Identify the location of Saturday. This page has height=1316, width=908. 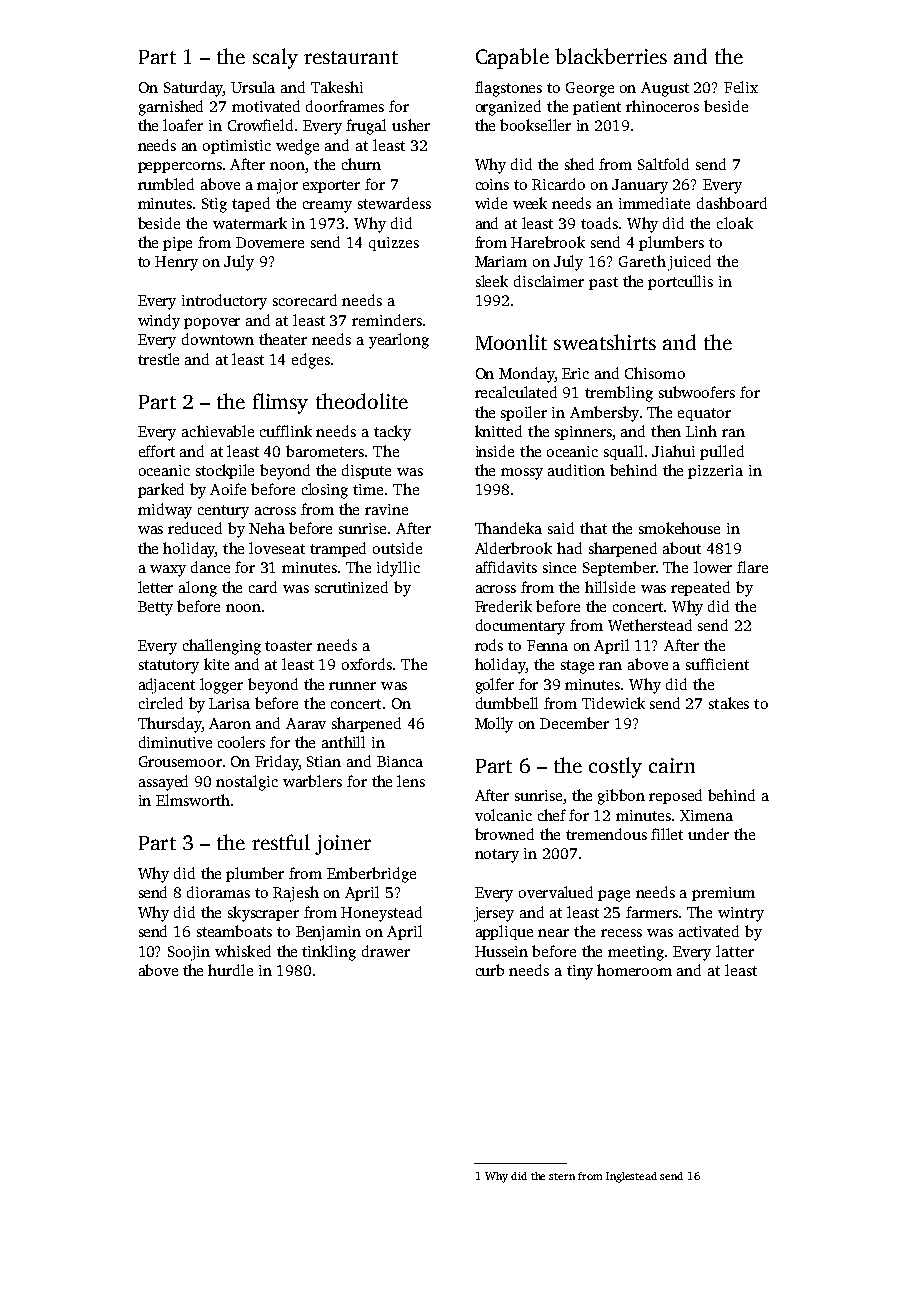
(193, 89).
